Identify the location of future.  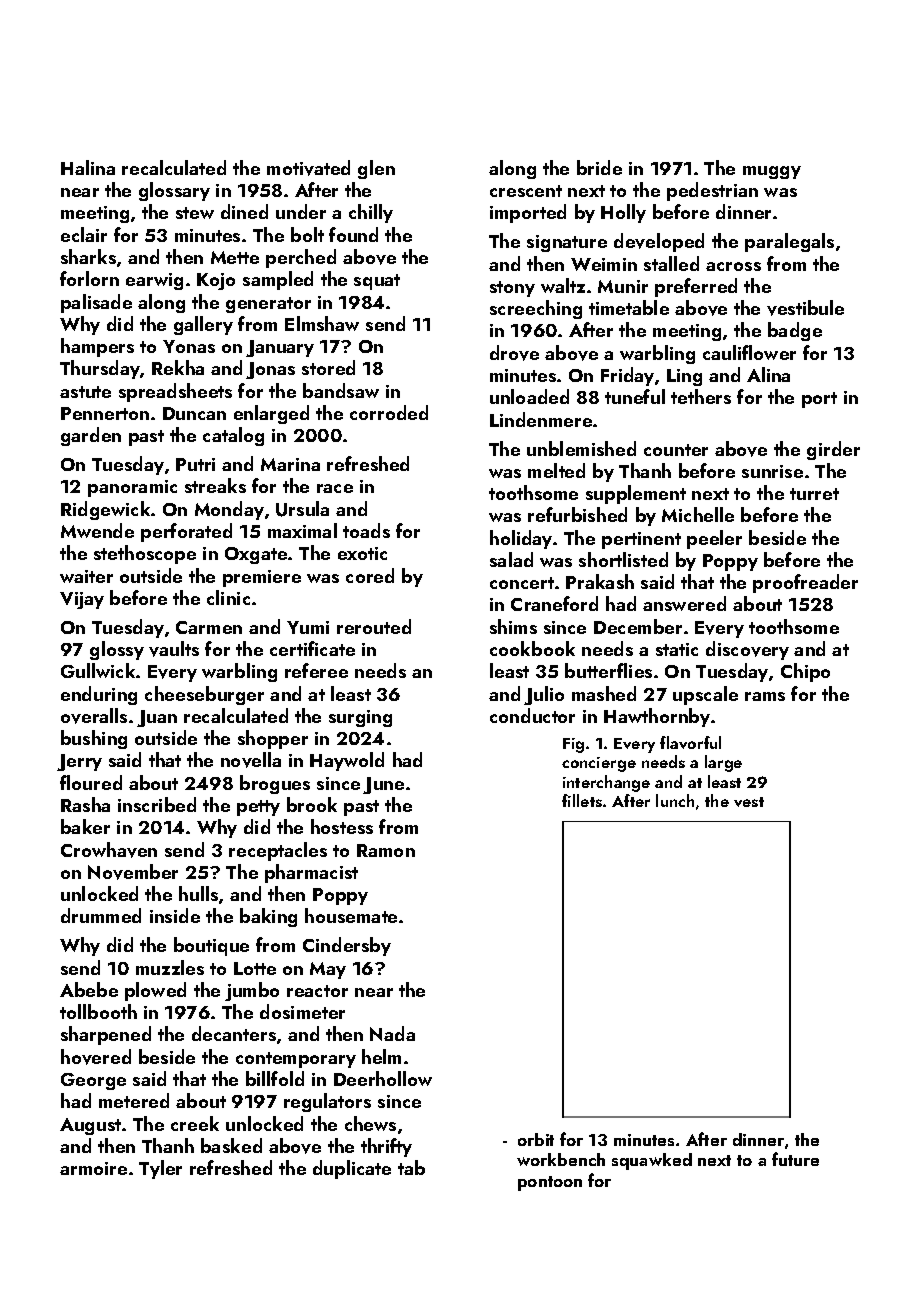
(795, 1159).
